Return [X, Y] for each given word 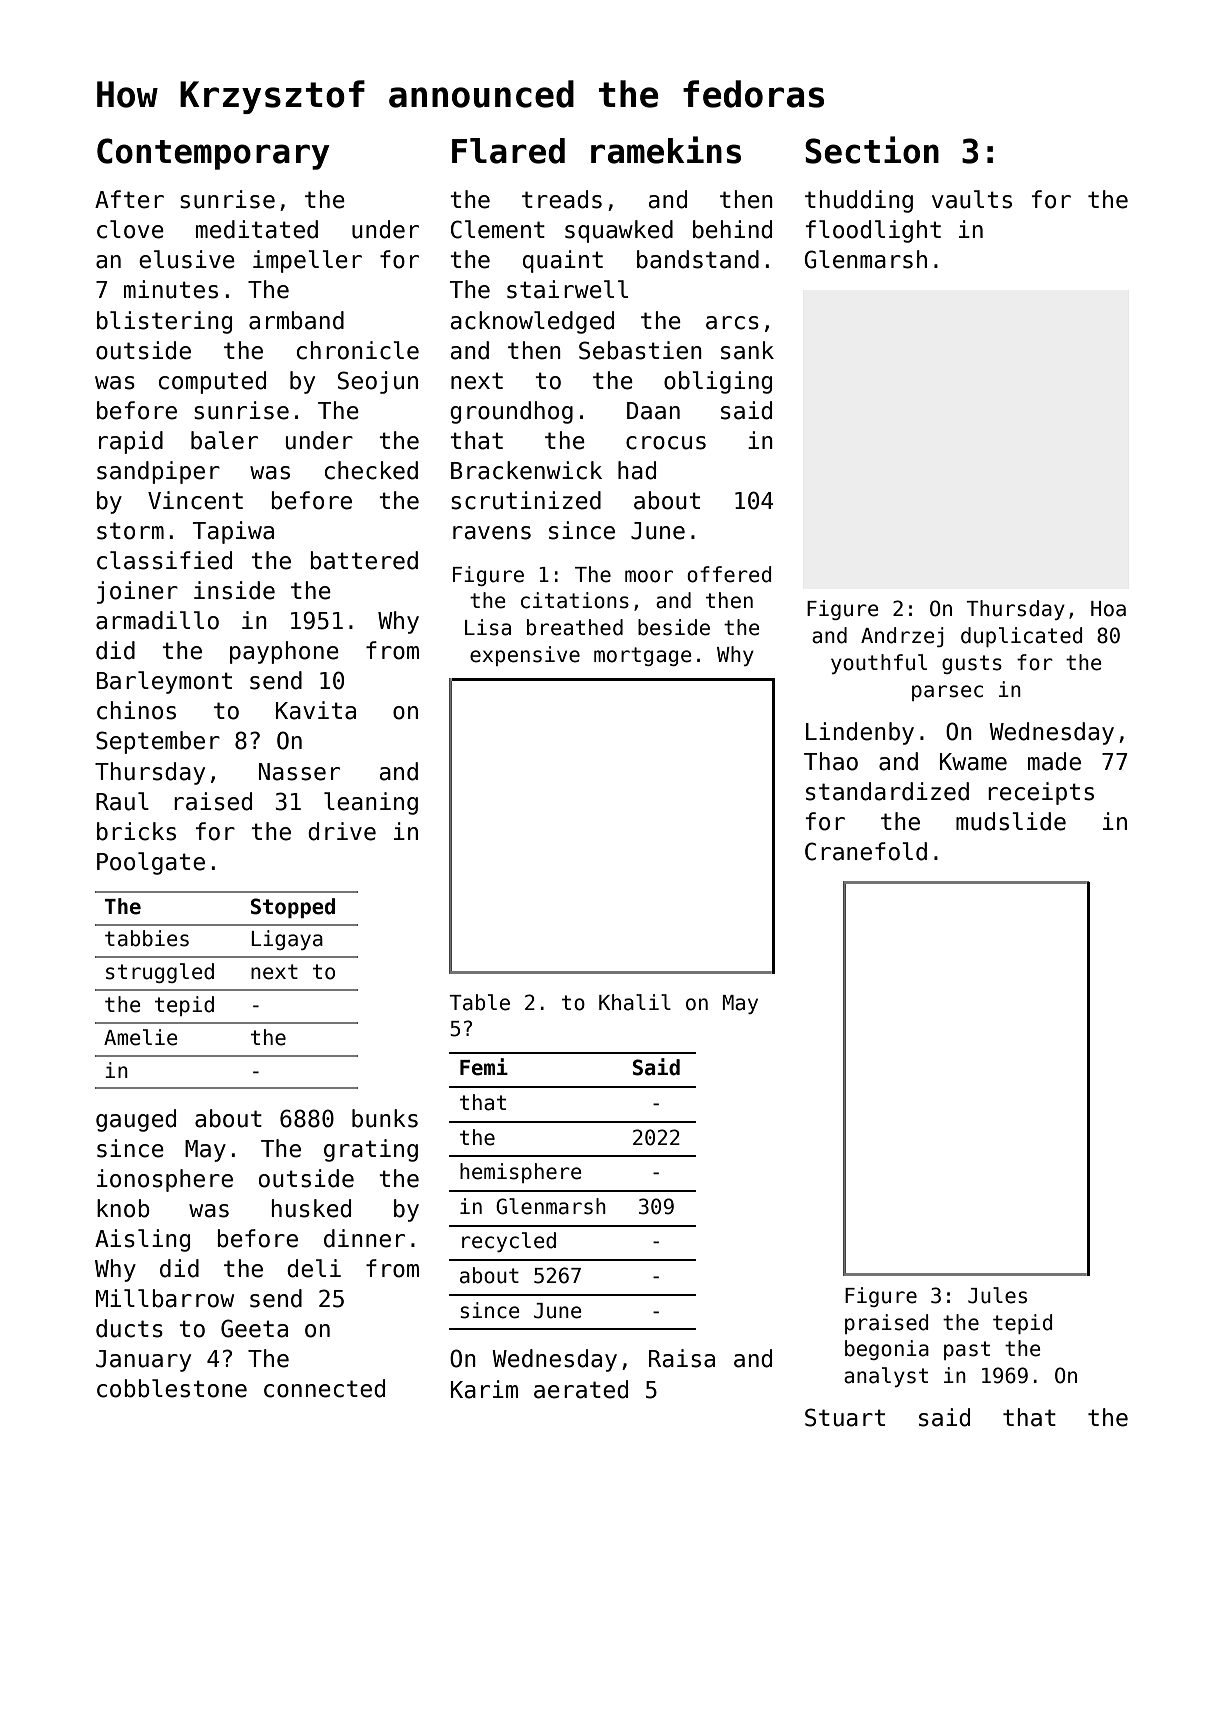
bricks [136, 831]
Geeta [254, 1328]
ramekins [666, 150]
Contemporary [213, 154]
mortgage [642, 656]
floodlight [873, 231]
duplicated [1021, 637]
